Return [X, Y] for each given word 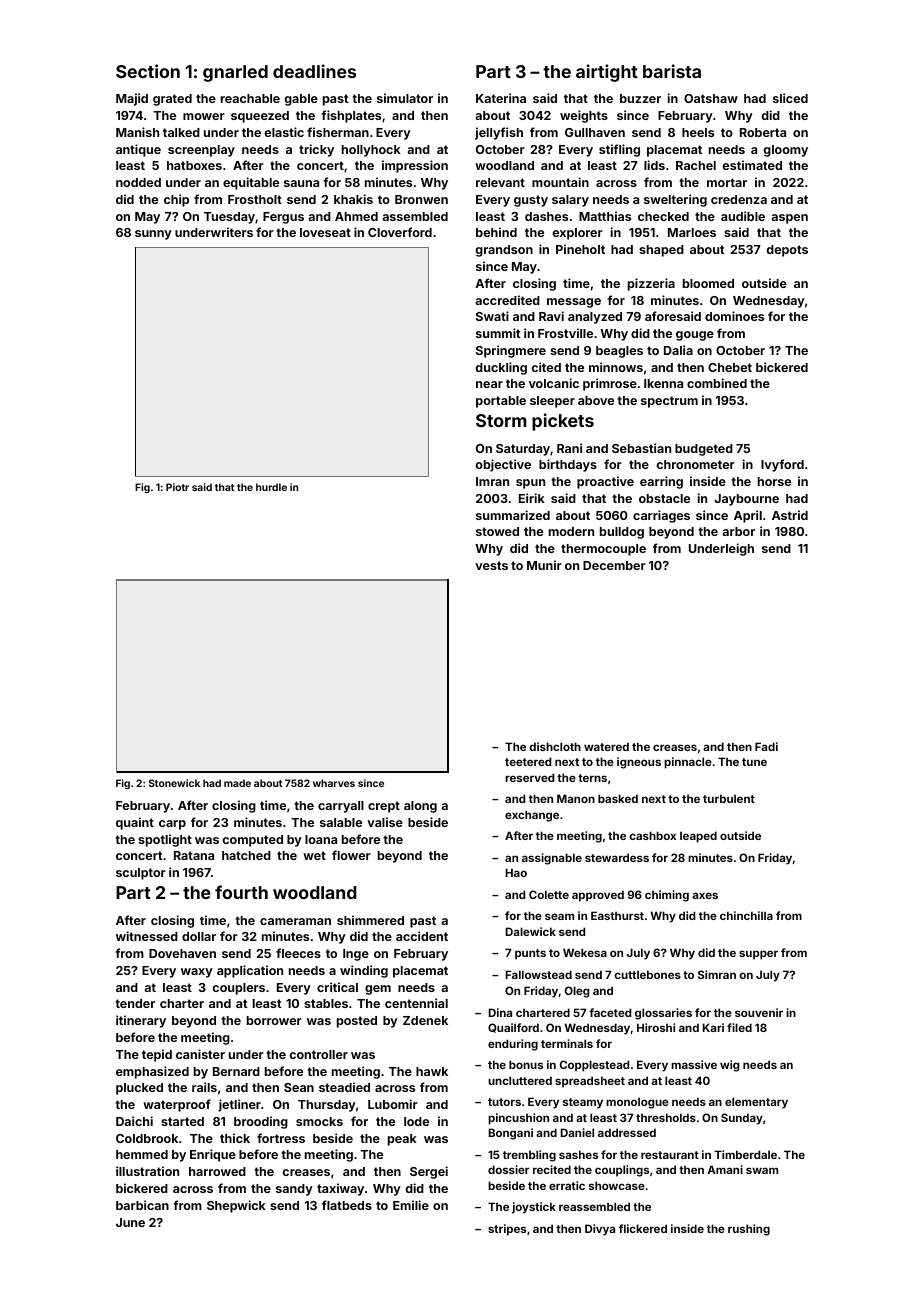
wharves [334, 783]
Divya [600, 1230]
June [130, 1222]
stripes [507, 1230]
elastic [284, 132]
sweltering [675, 200]
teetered [528, 761]
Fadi [766, 746]
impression [415, 166]
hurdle [271, 487]
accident [422, 936]
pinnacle [688, 763]
